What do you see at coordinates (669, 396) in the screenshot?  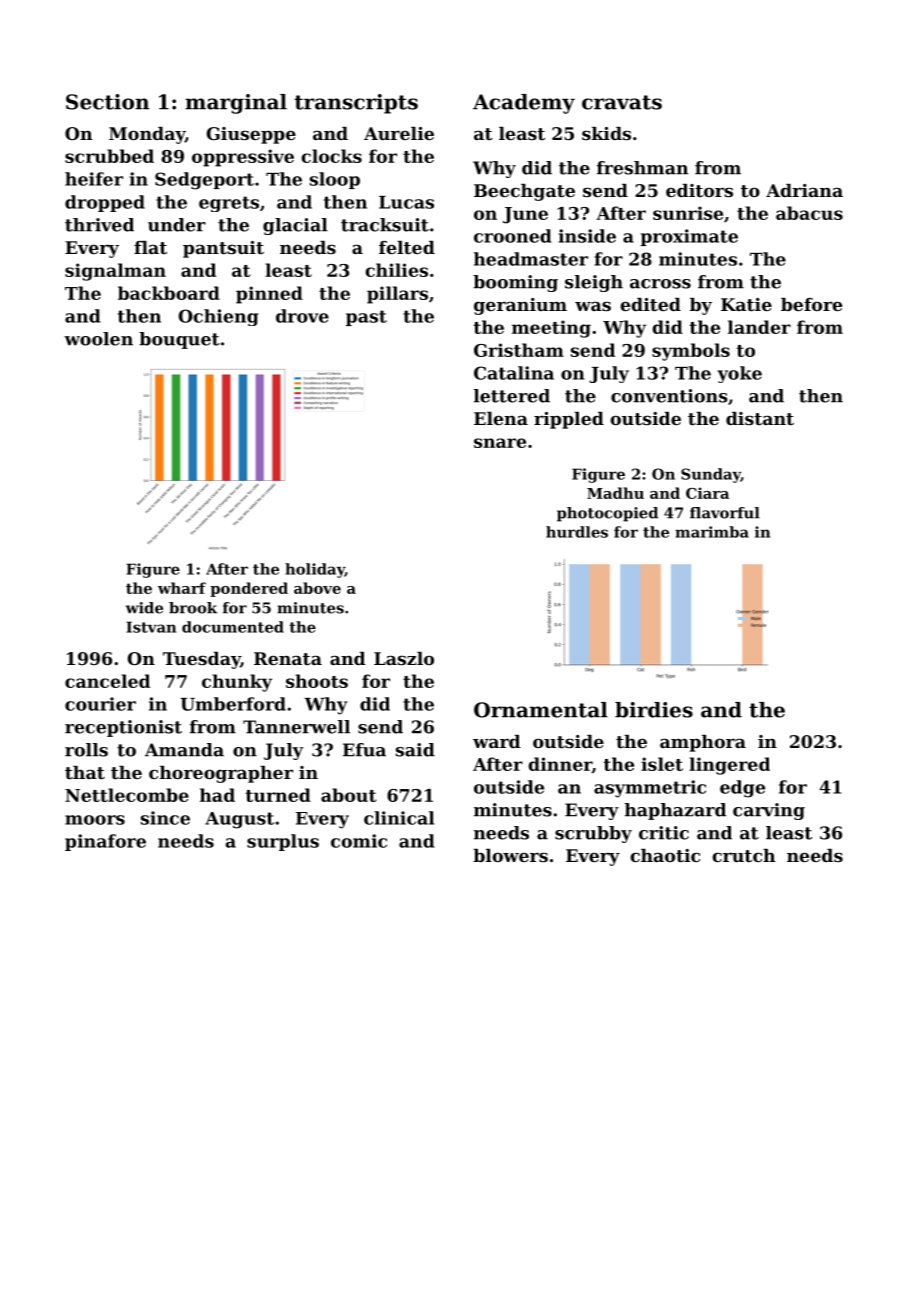 I see `conventions` at bounding box center [669, 396].
